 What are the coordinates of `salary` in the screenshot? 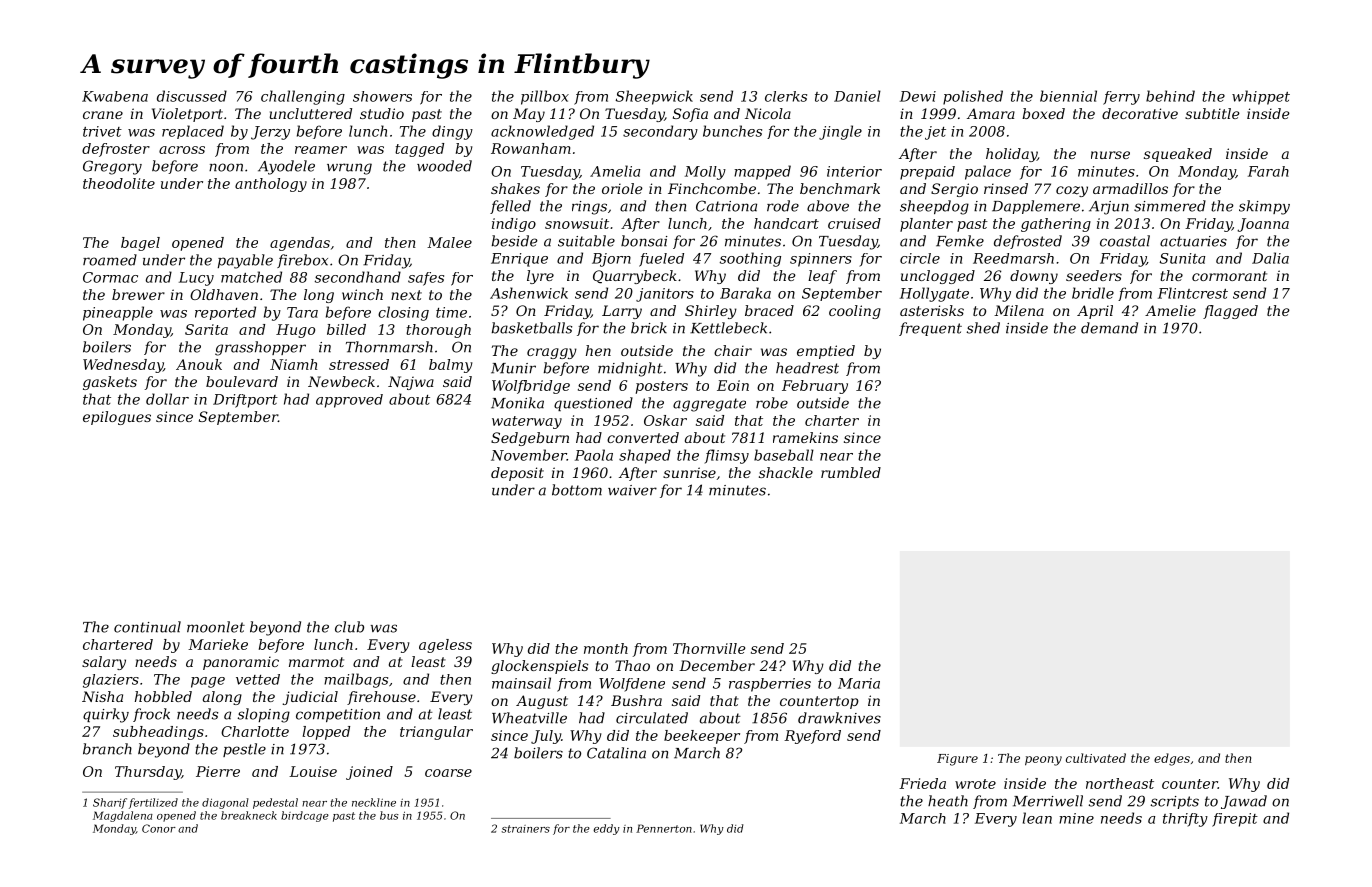 It's located at (104, 663).
